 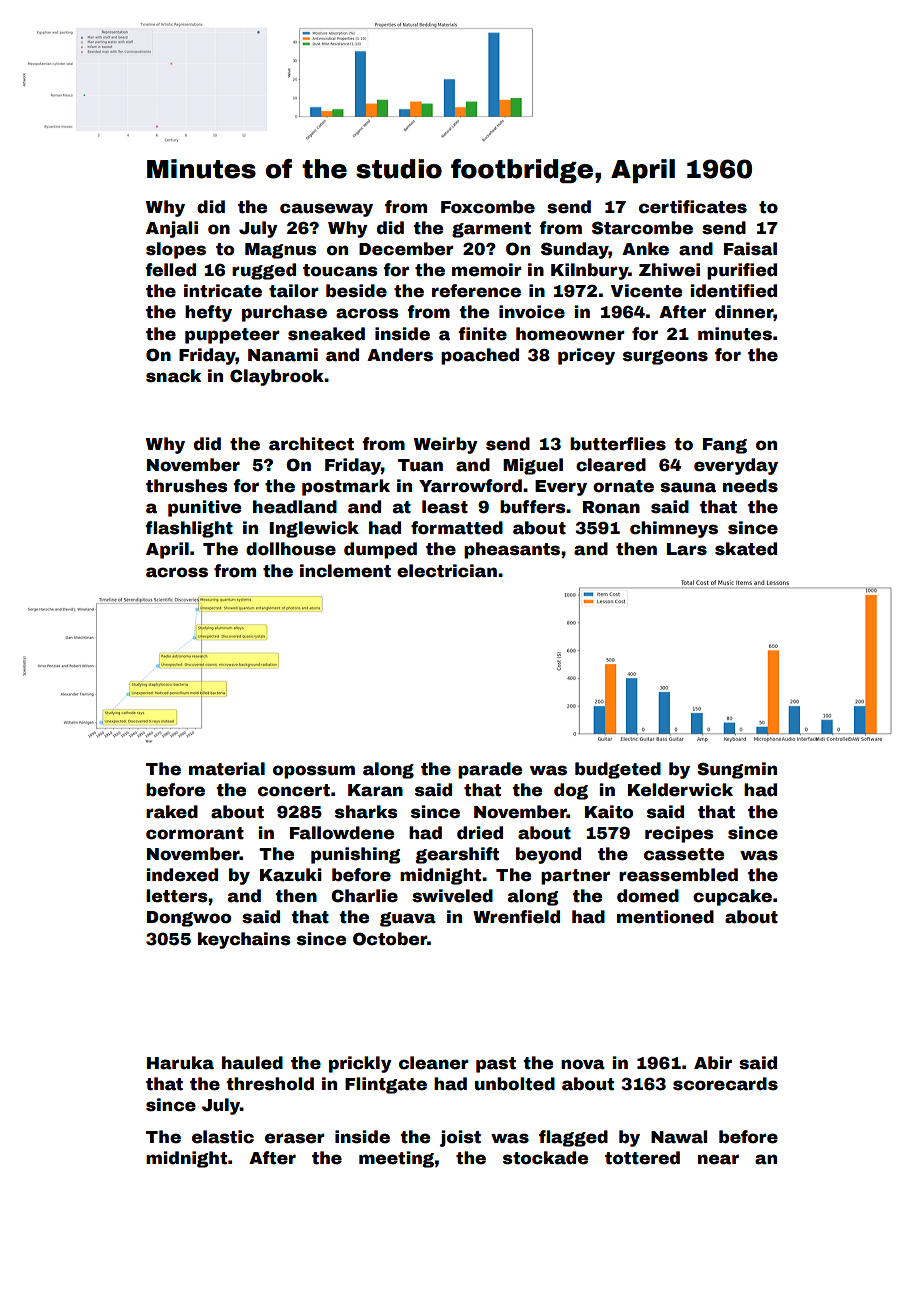 What do you see at coordinates (223, 1137) in the document?
I see `elastic` at bounding box center [223, 1137].
